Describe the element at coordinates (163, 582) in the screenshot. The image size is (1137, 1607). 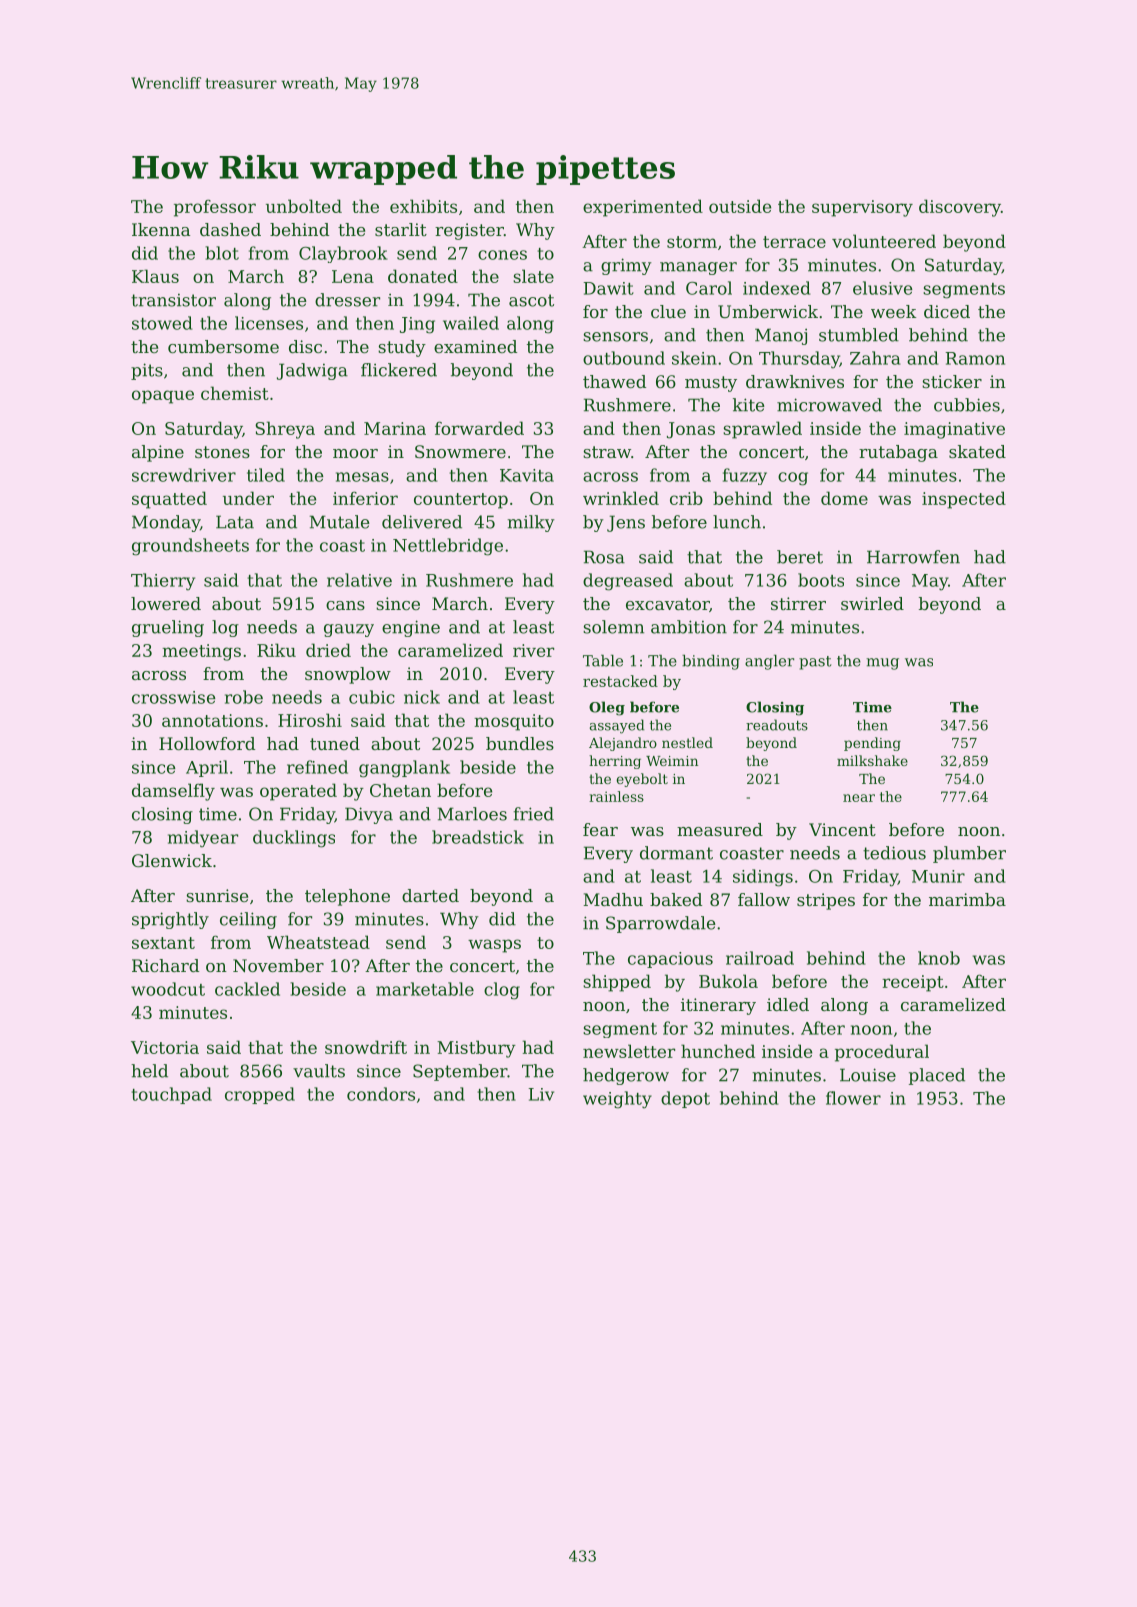
I see `Thierry` at that location.
